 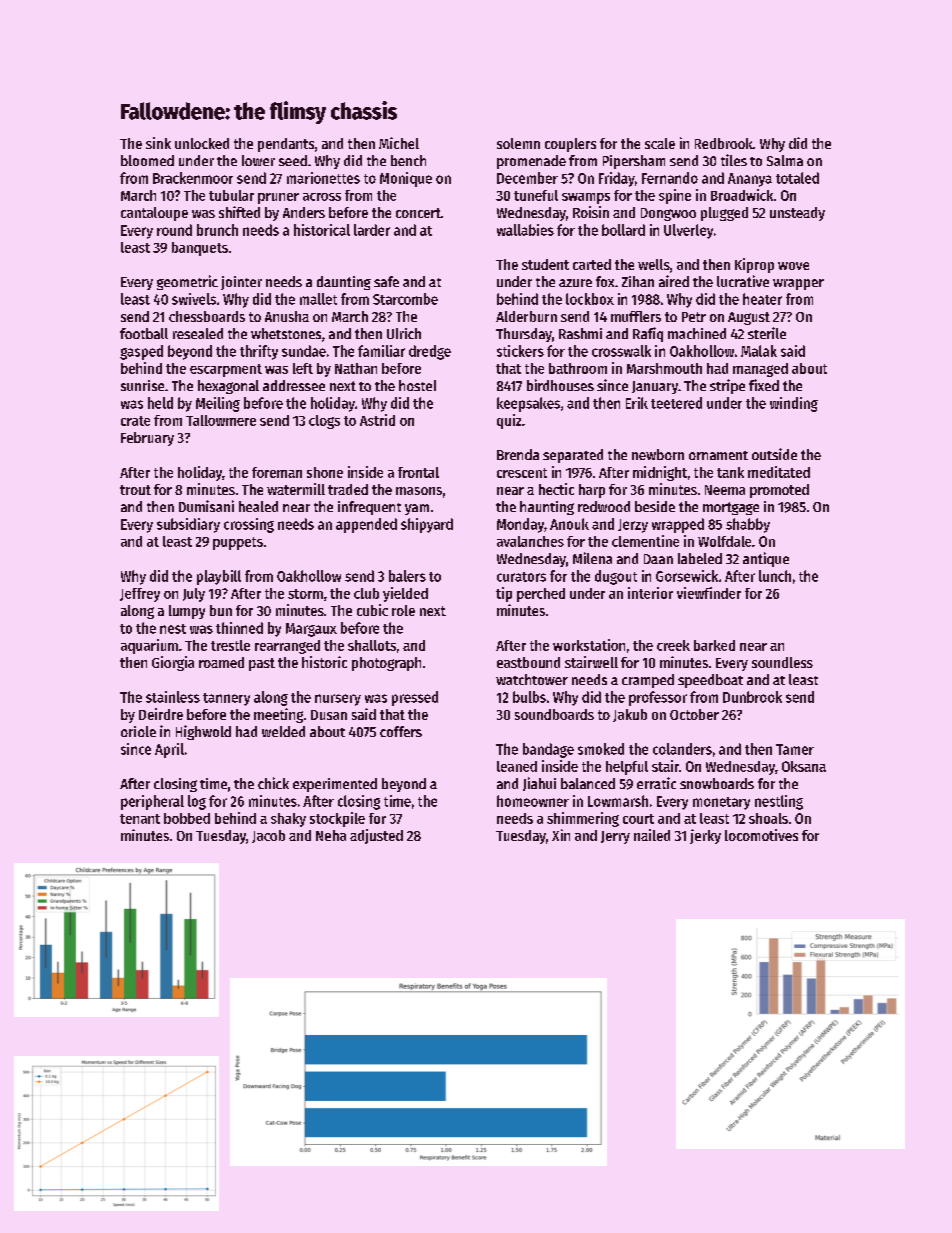 I want to click on yam, so click(x=417, y=509).
